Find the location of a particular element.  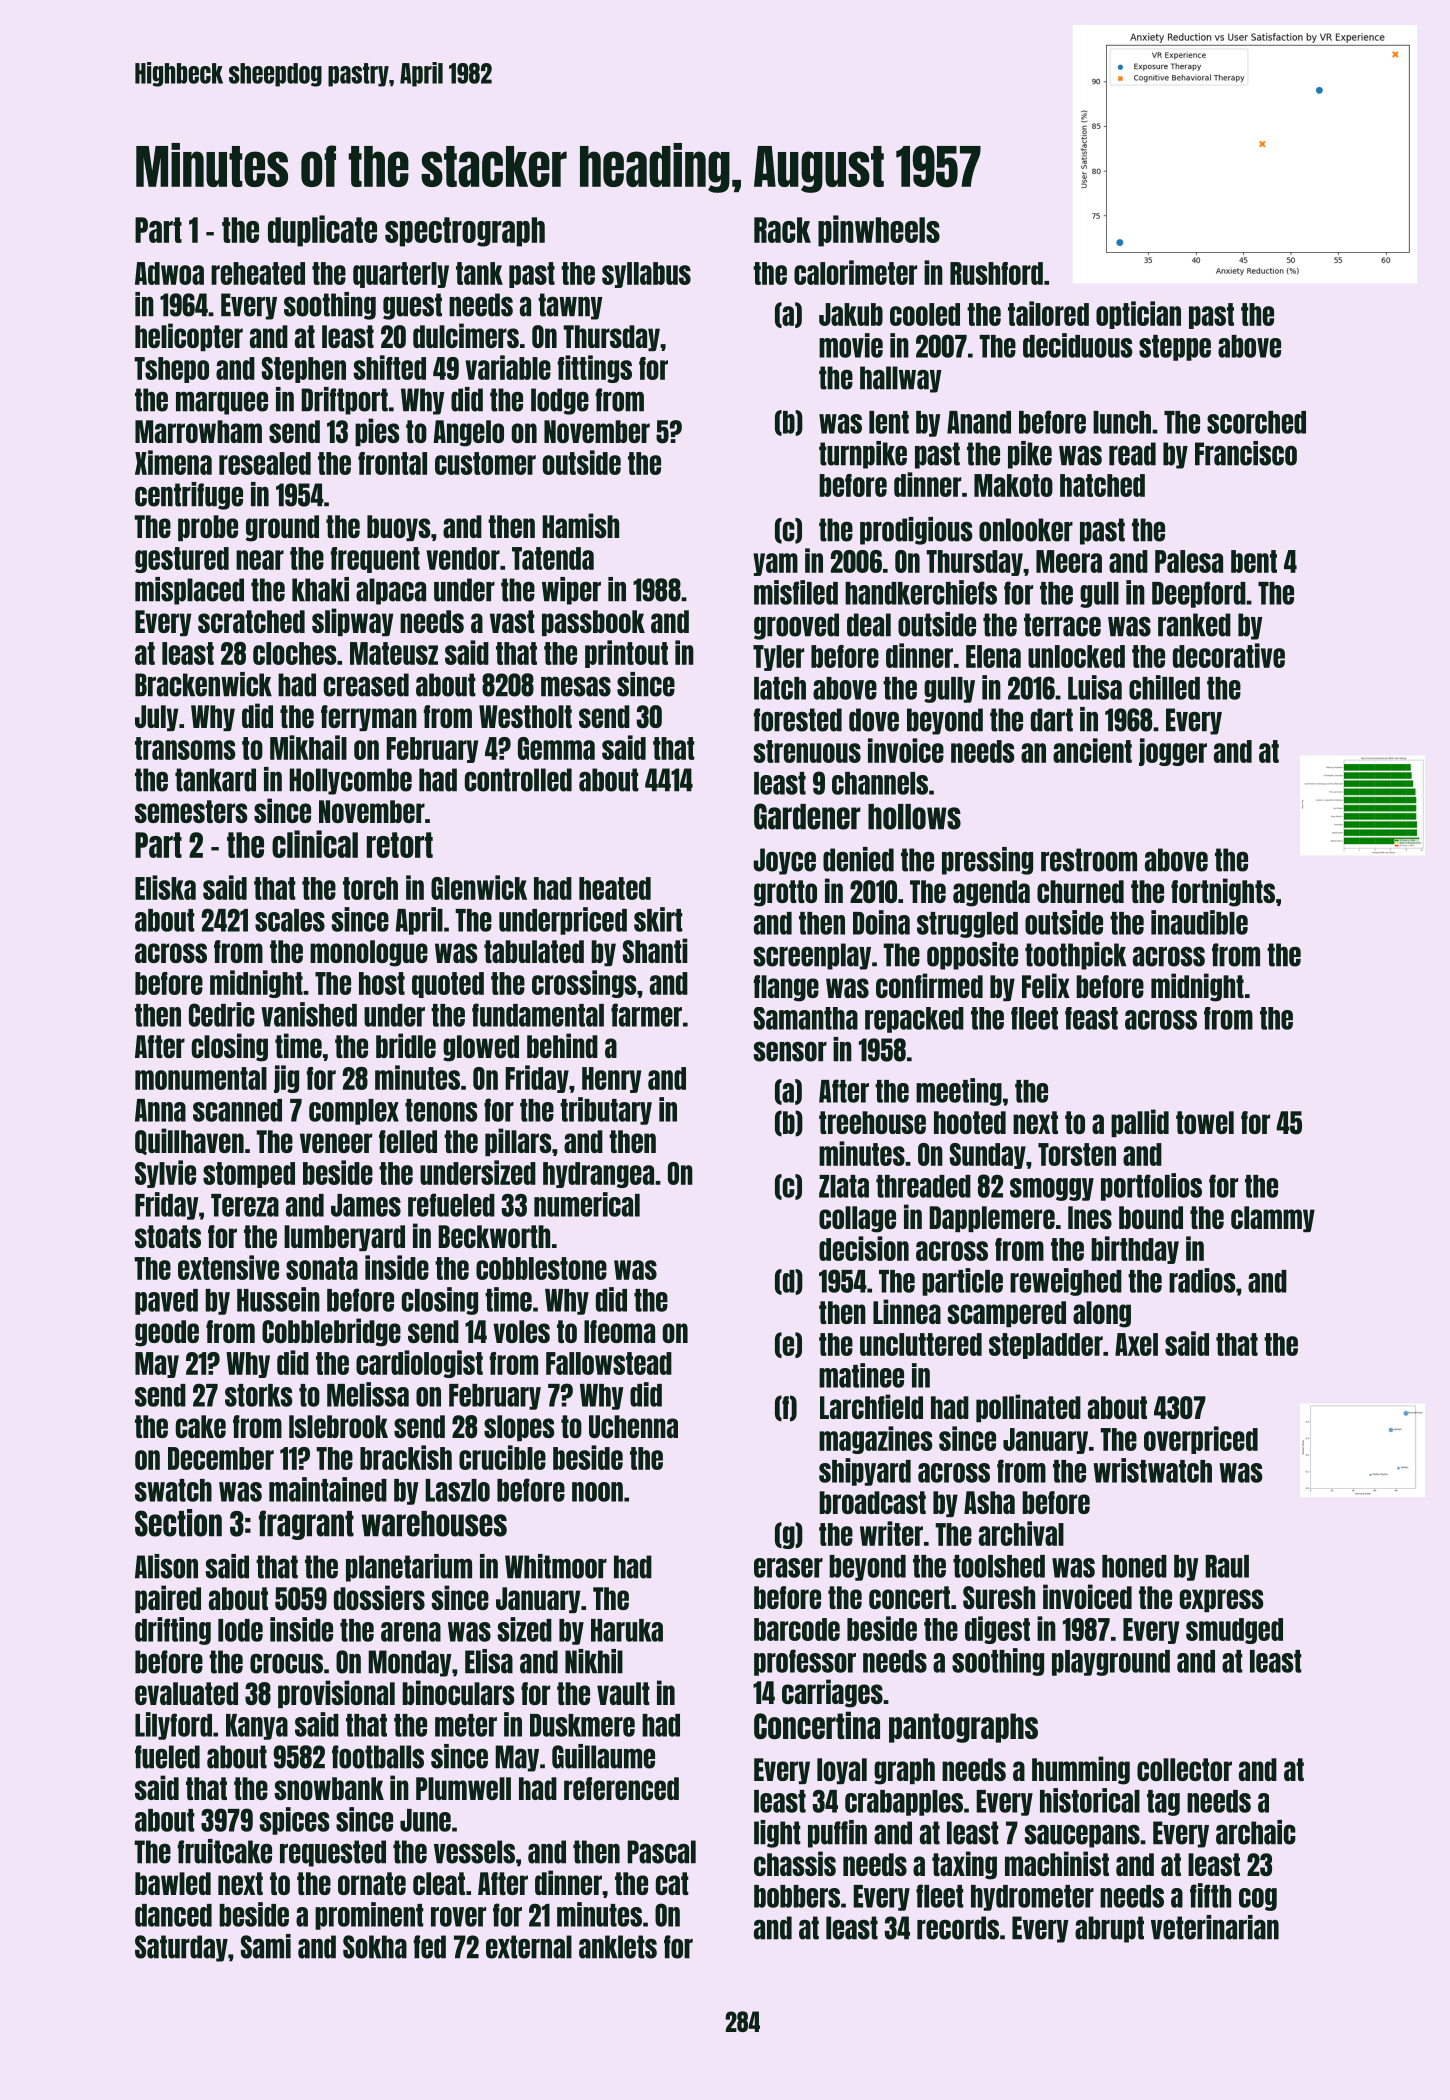

quoted is located at coordinates (448, 985).
